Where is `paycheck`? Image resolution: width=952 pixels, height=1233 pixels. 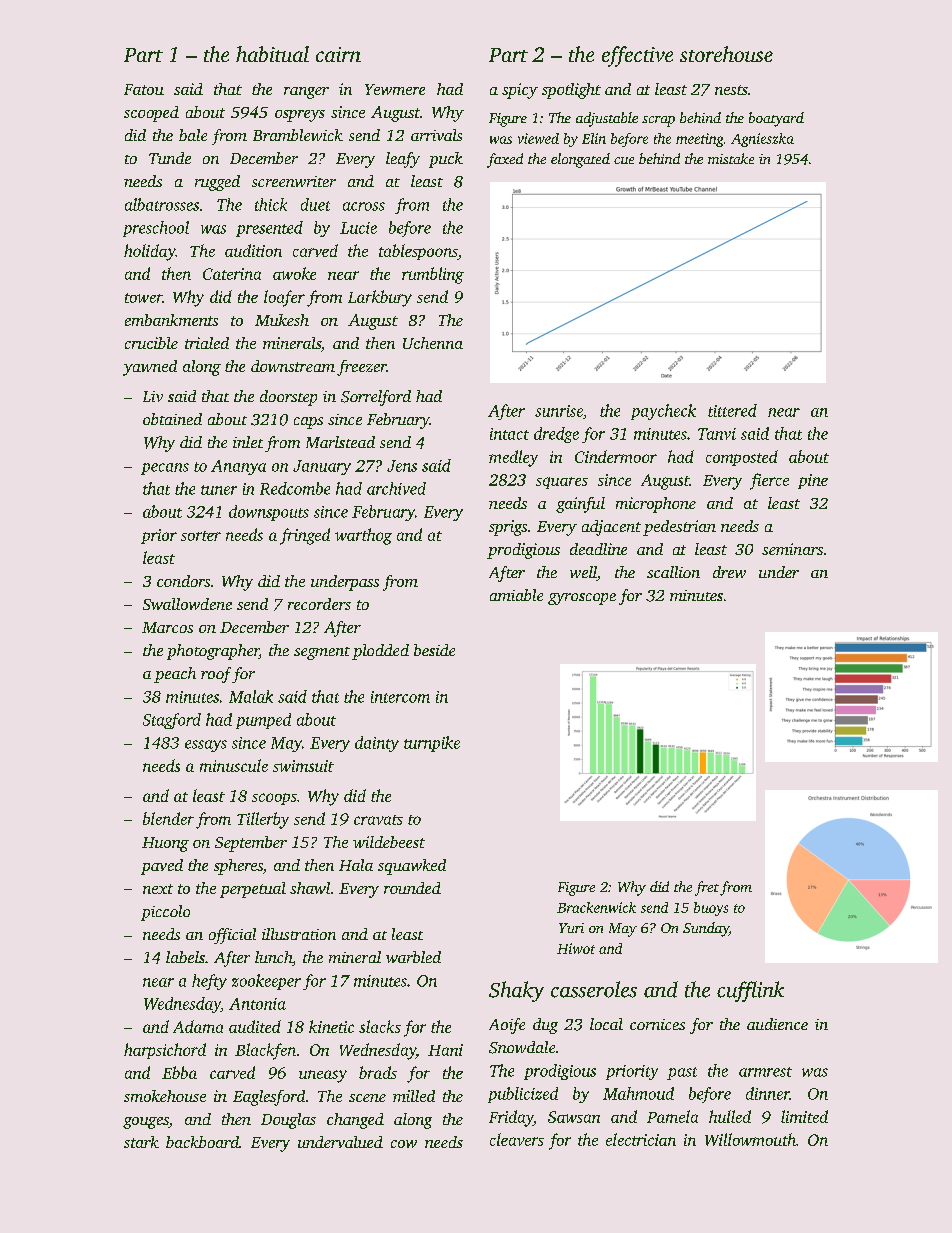
paycheck is located at coordinates (663, 412).
